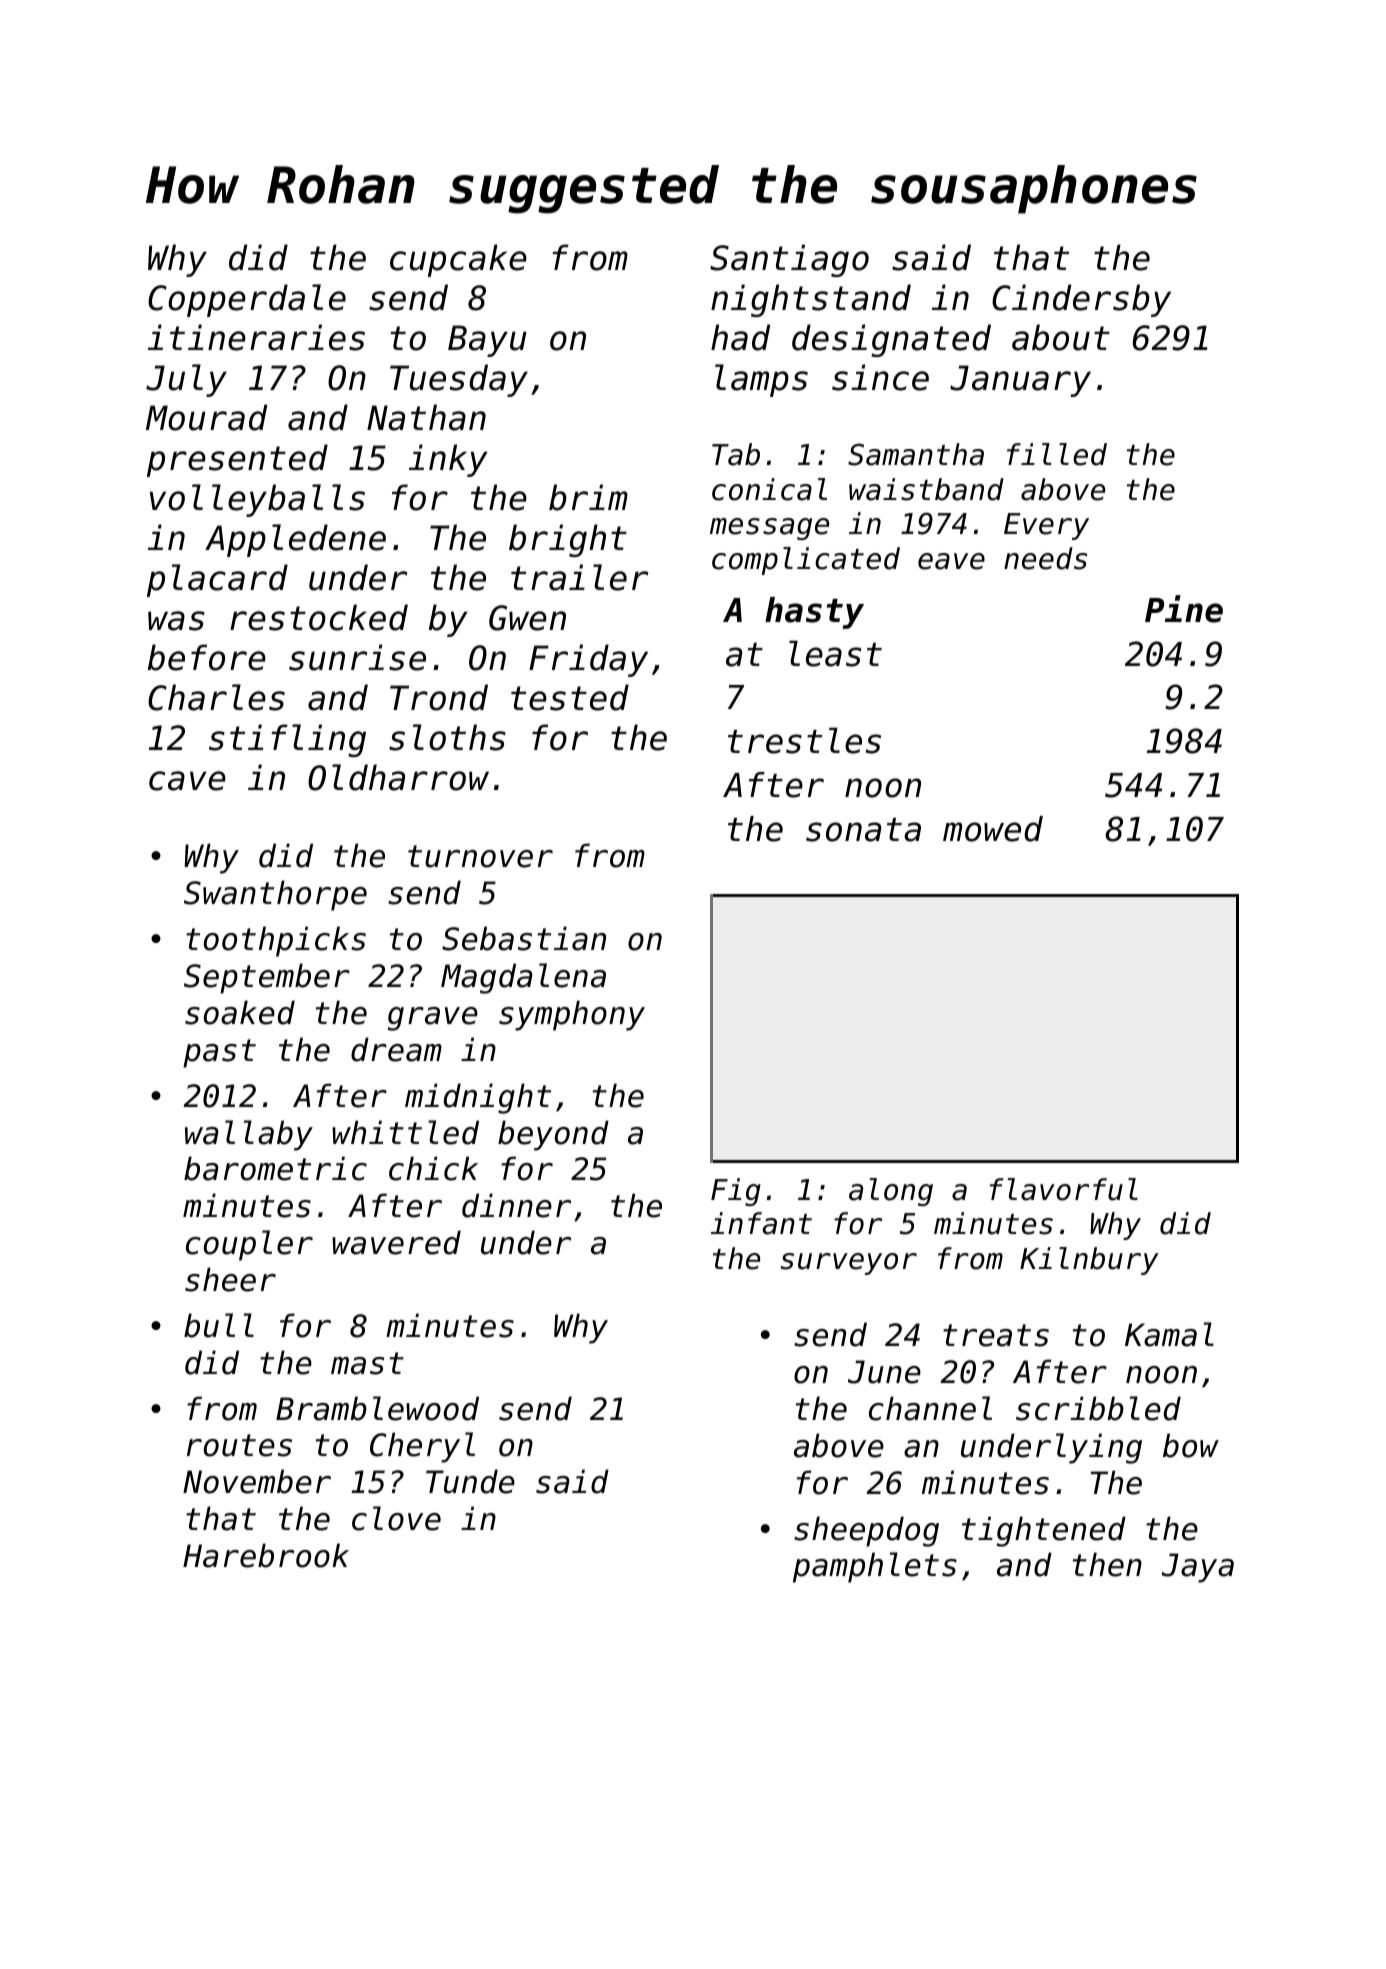 The image size is (1386, 1969). Describe the element at coordinates (367, 1363) in the page. I see `mast` at that location.
